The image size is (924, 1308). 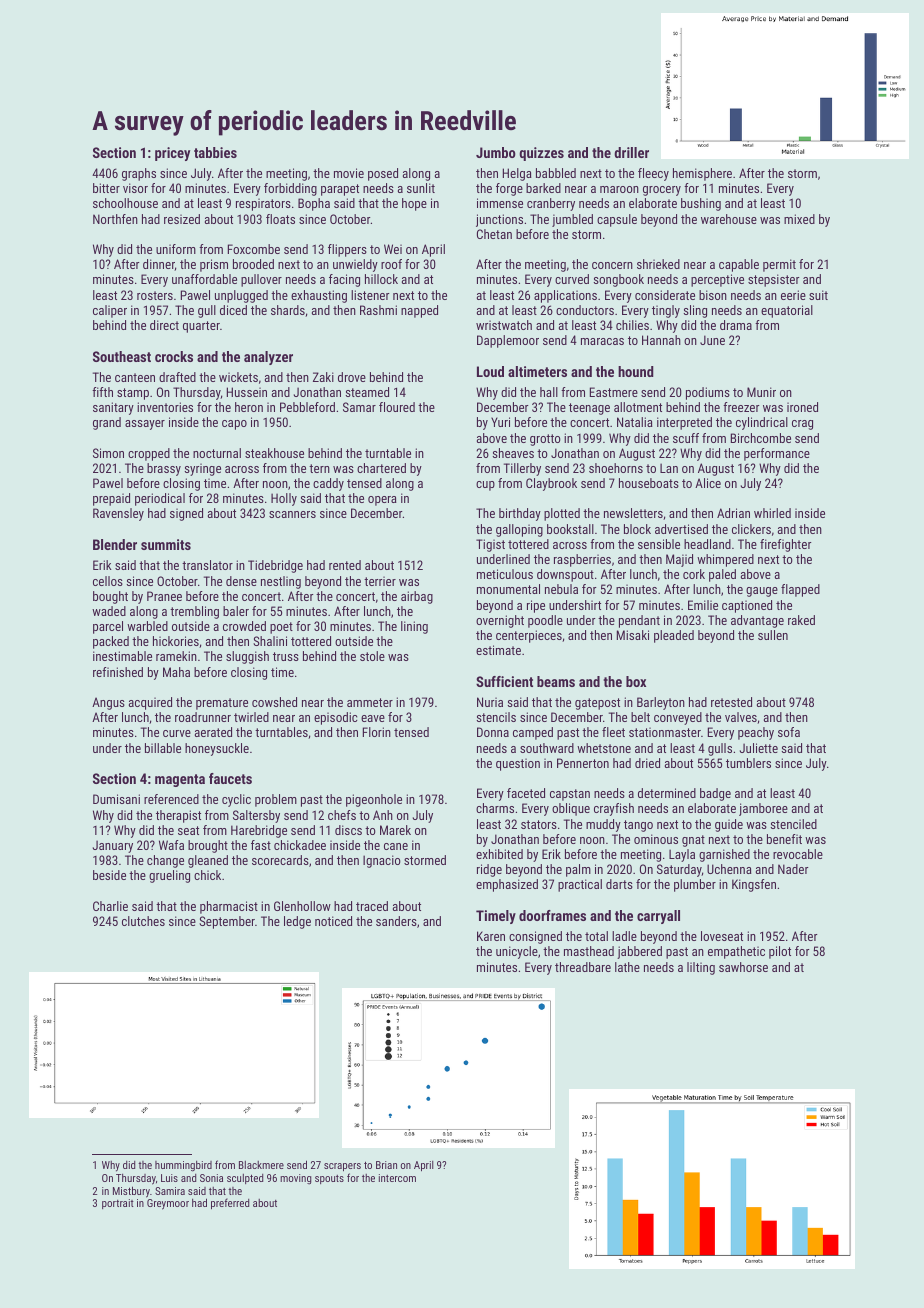 I want to click on hemisphere, so click(x=702, y=174).
